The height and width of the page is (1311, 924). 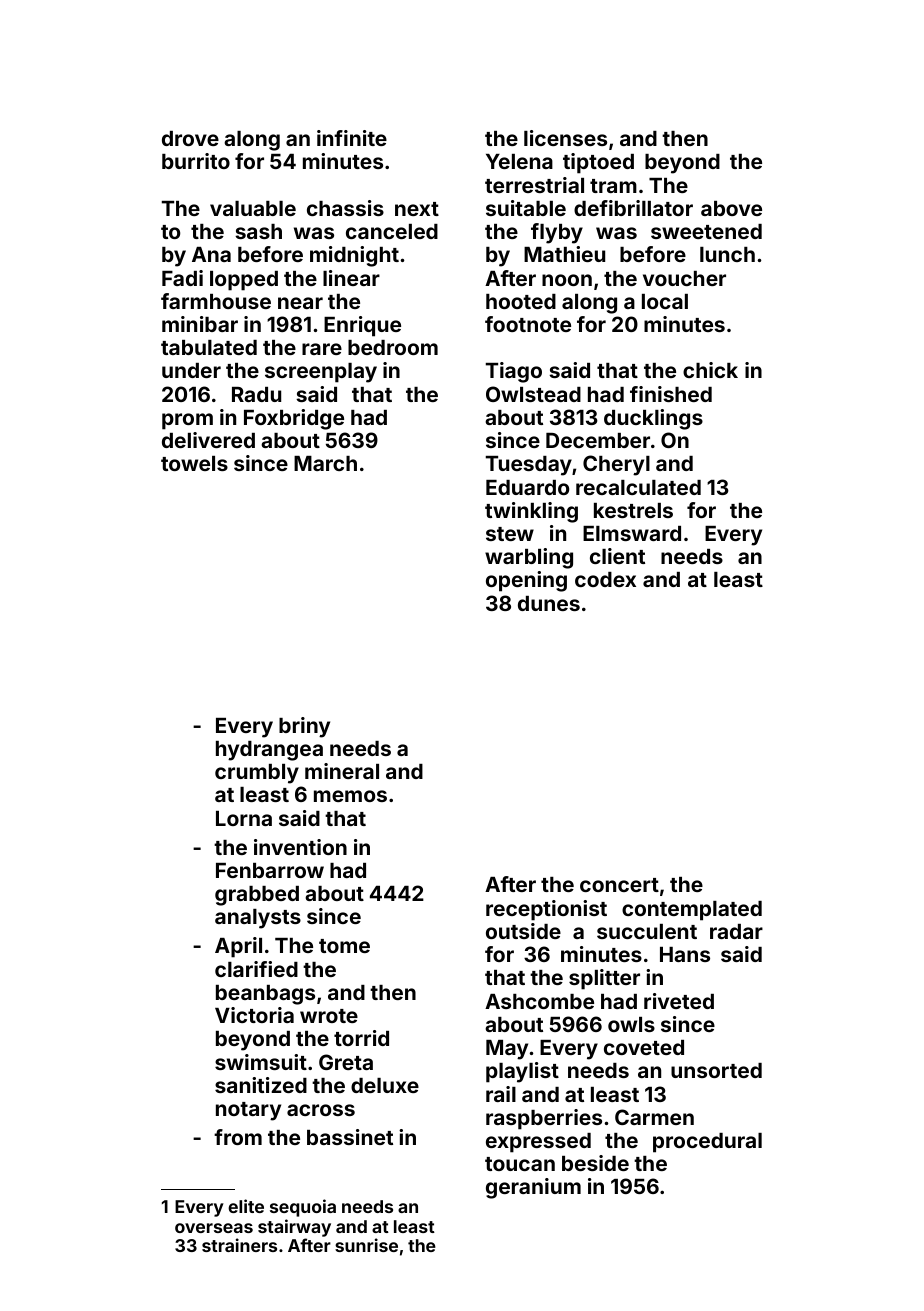 What do you see at coordinates (244, 818) in the page?
I see `Lorna` at bounding box center [244, 818].
